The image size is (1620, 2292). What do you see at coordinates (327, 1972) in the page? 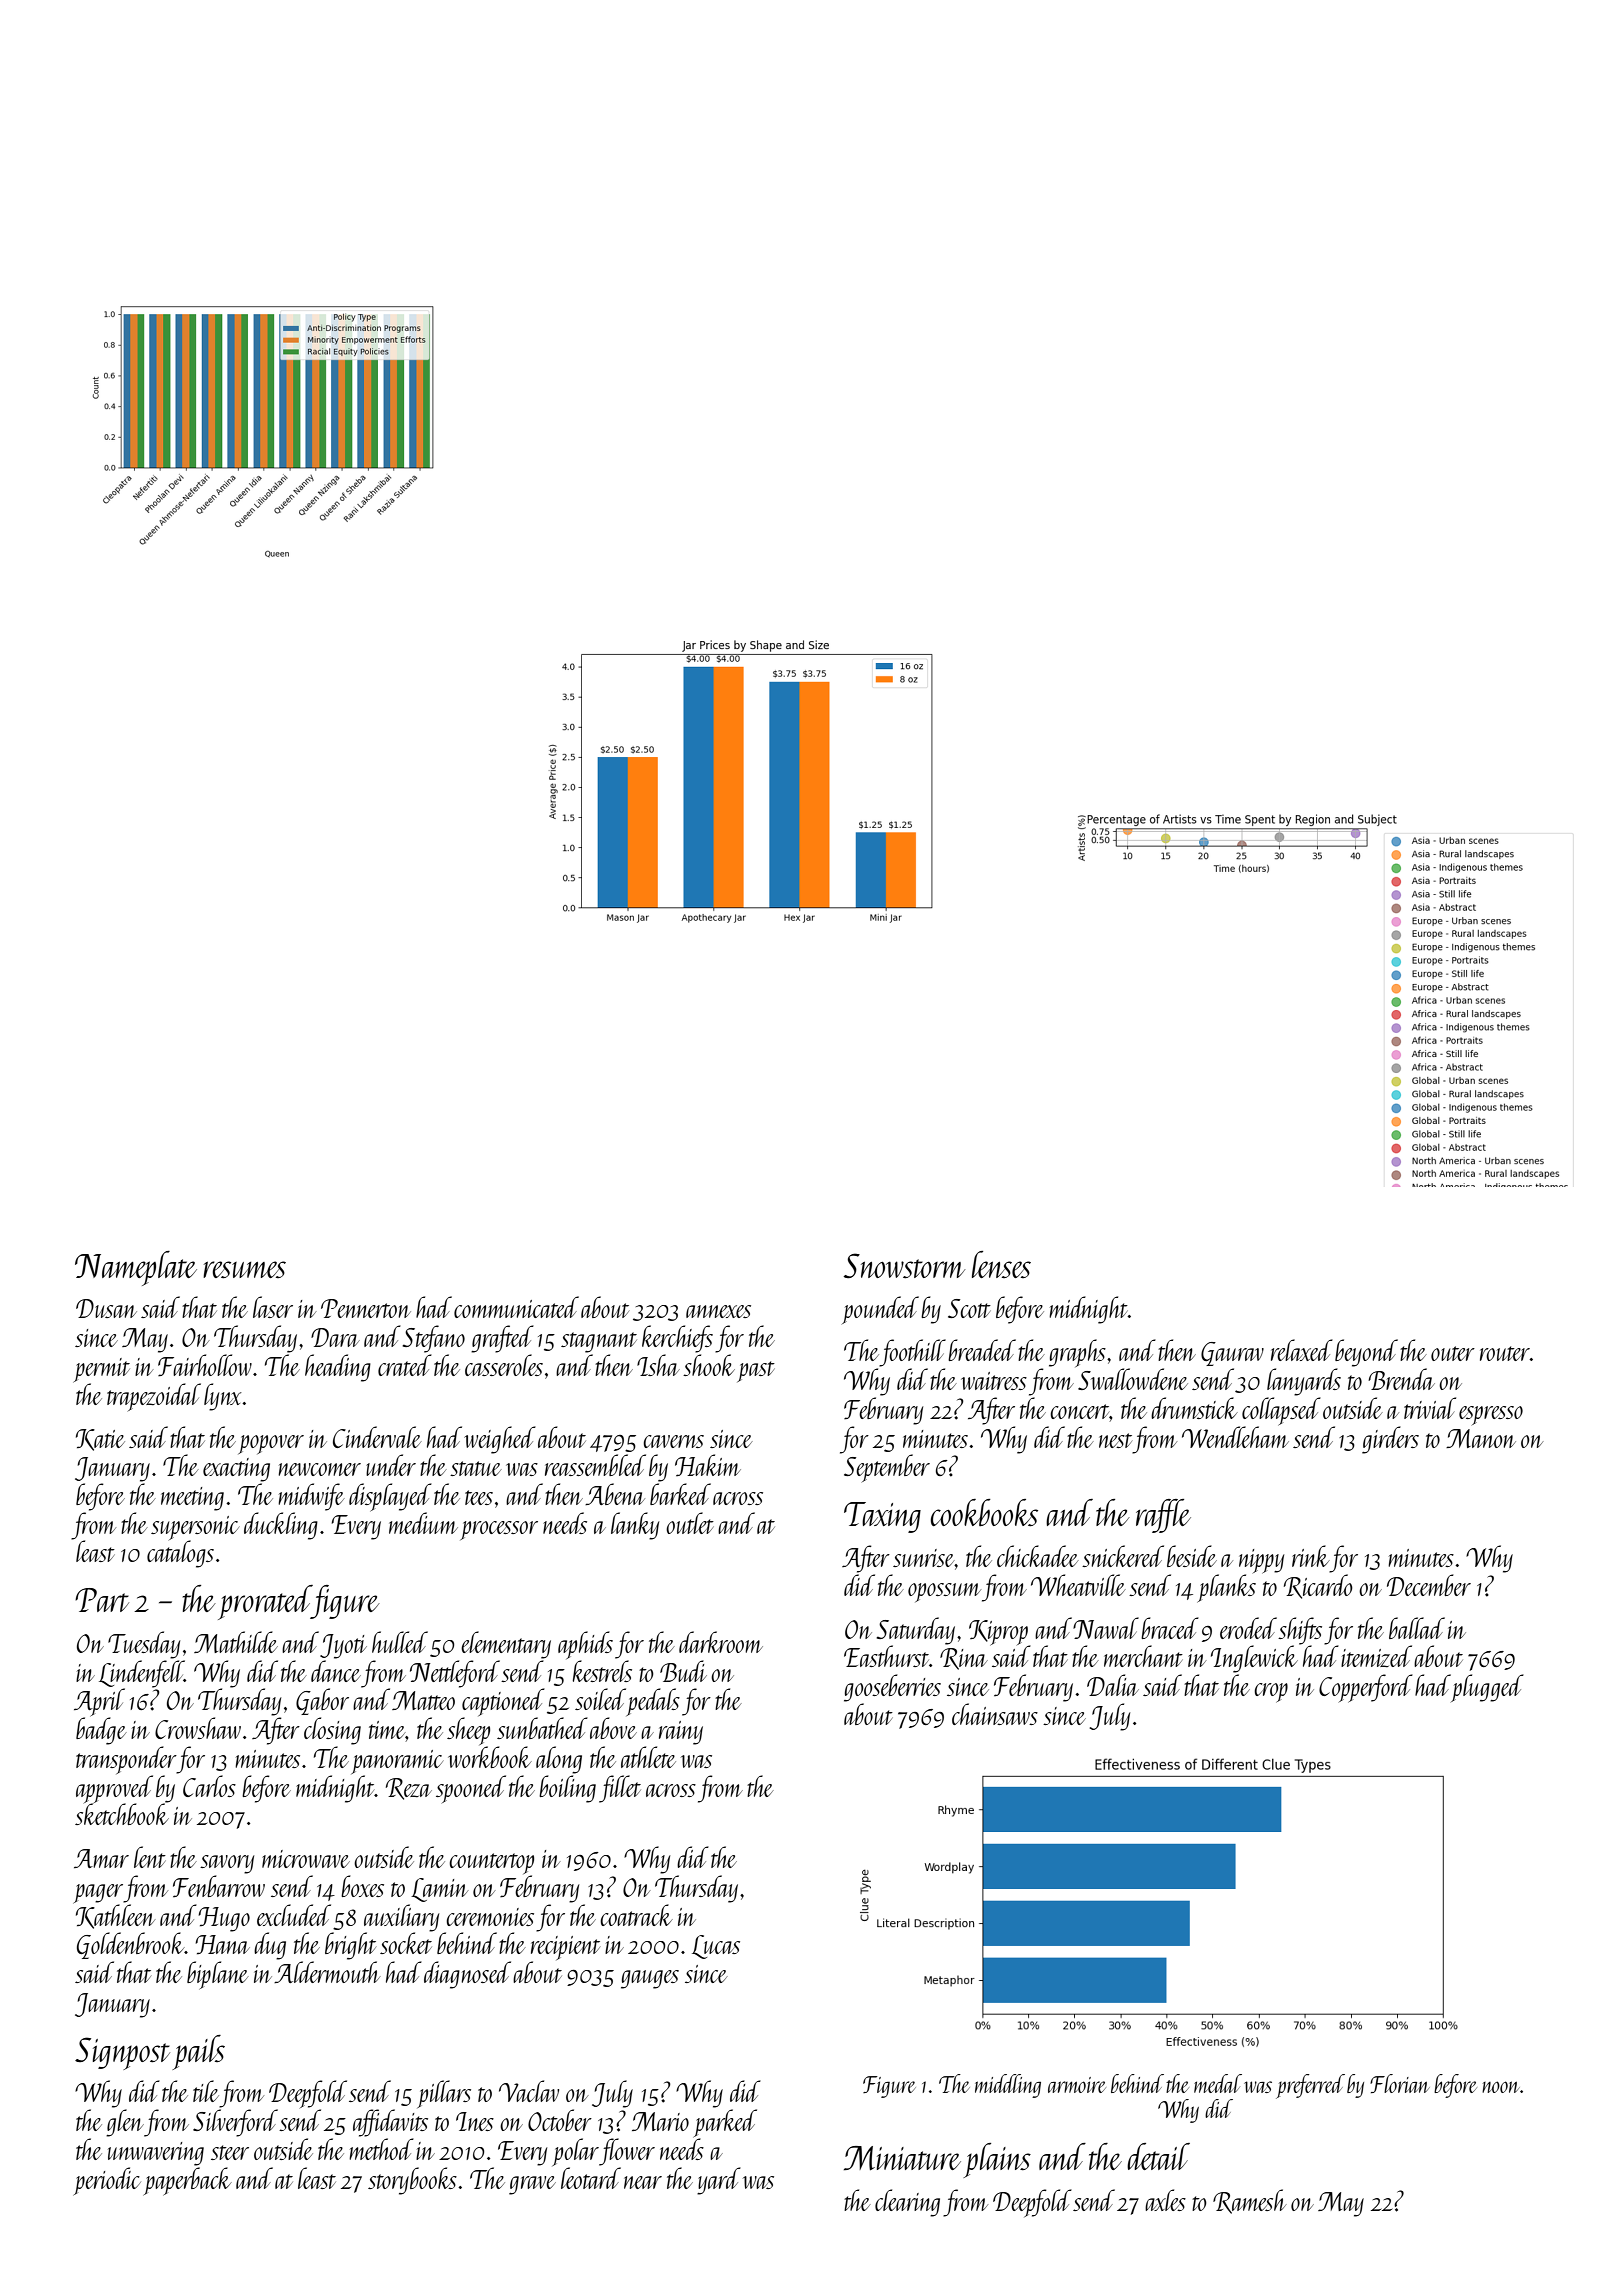
I see `Aldermouth` at bounding box center [327, 1972].
